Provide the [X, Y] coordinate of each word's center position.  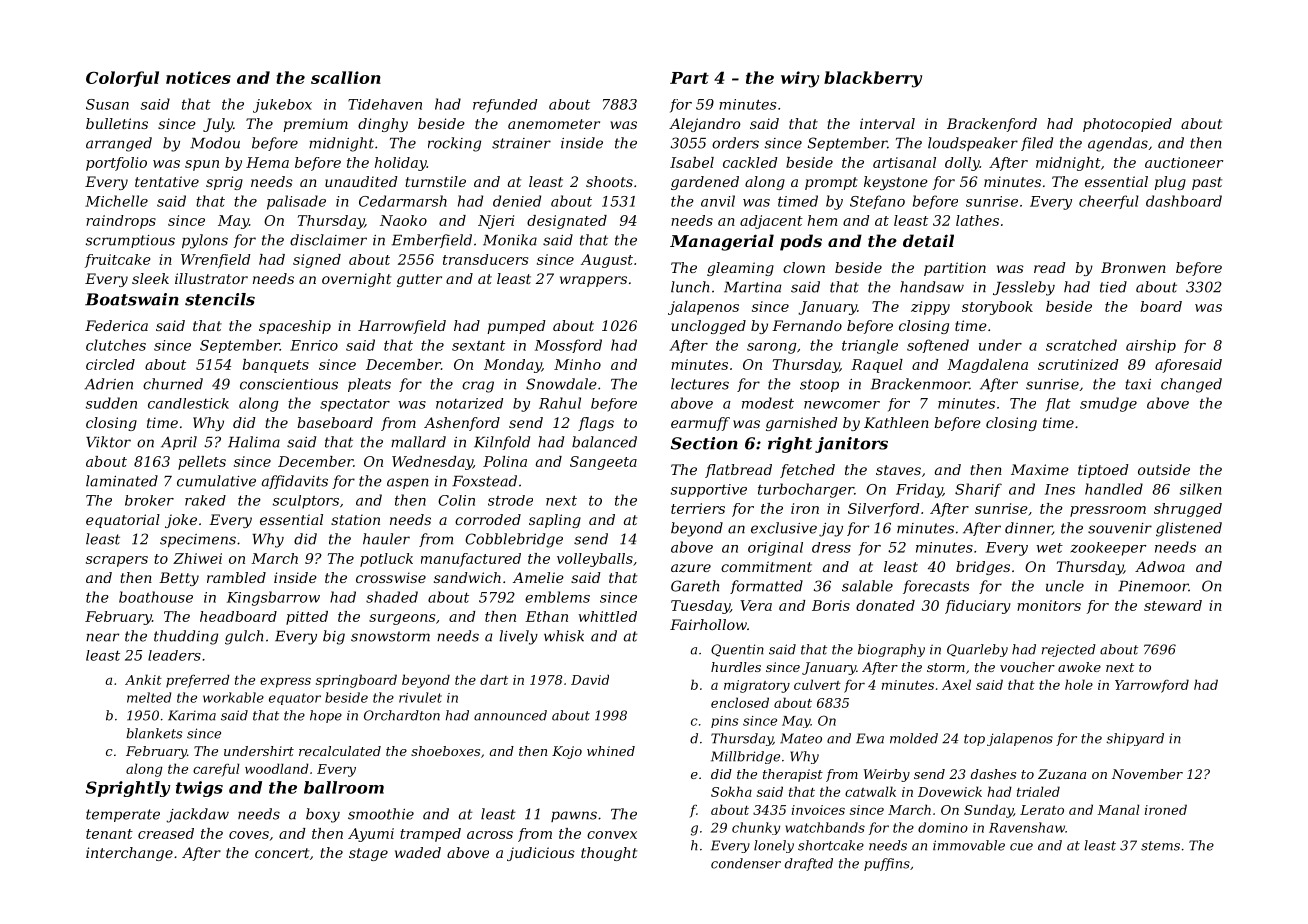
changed [1191, 385]
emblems [557, 597]
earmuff [700, 424]
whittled [607, 616]
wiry [800, 79]
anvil [718, 201]
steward [1173, 605]
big [334, 637]
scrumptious [130, 241]
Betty [179, 579]
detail [928, 240]
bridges [983, 568]
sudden [111, 403]
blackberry [873, 79]
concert [282, 853]
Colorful [122, 79]
